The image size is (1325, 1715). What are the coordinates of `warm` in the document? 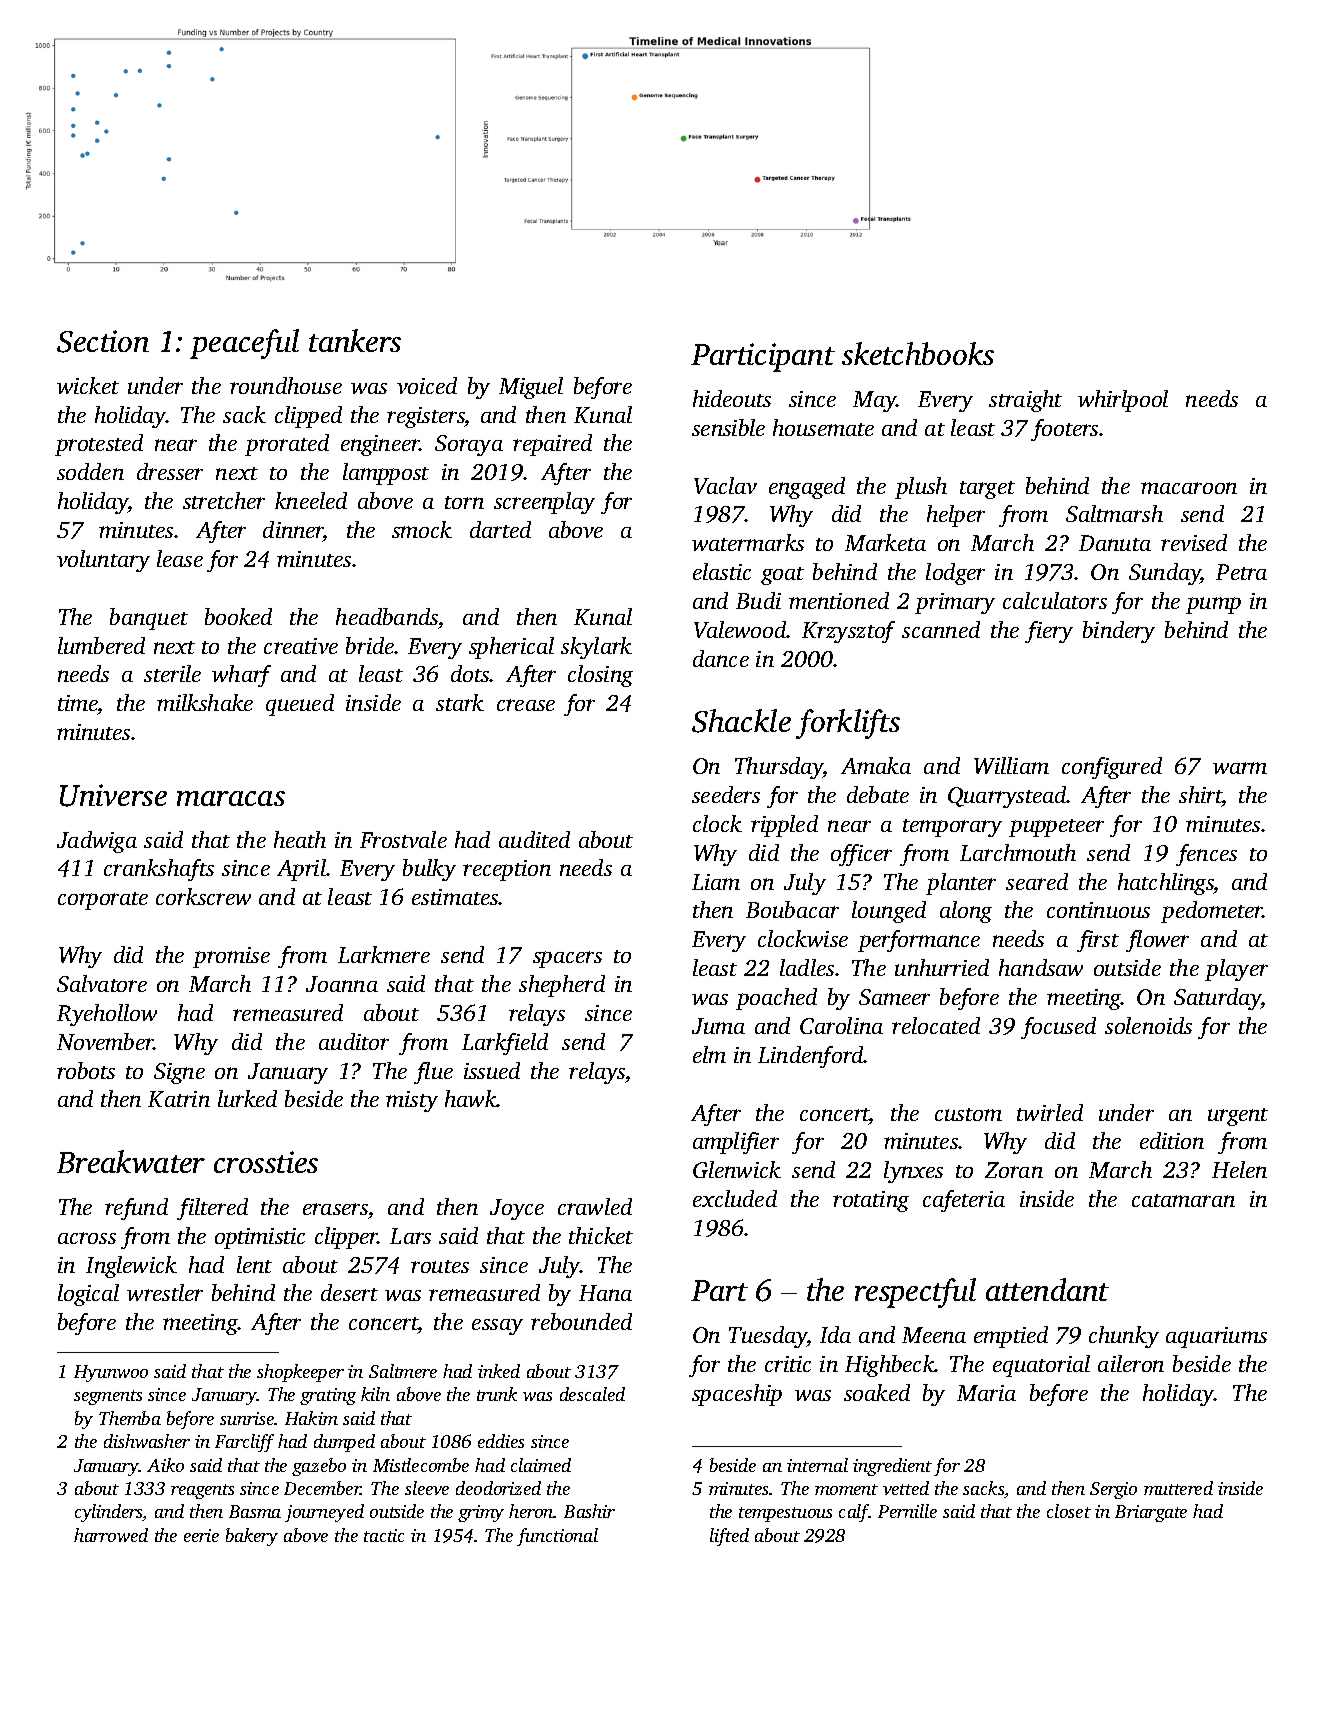 It's located at (1240, 768).
